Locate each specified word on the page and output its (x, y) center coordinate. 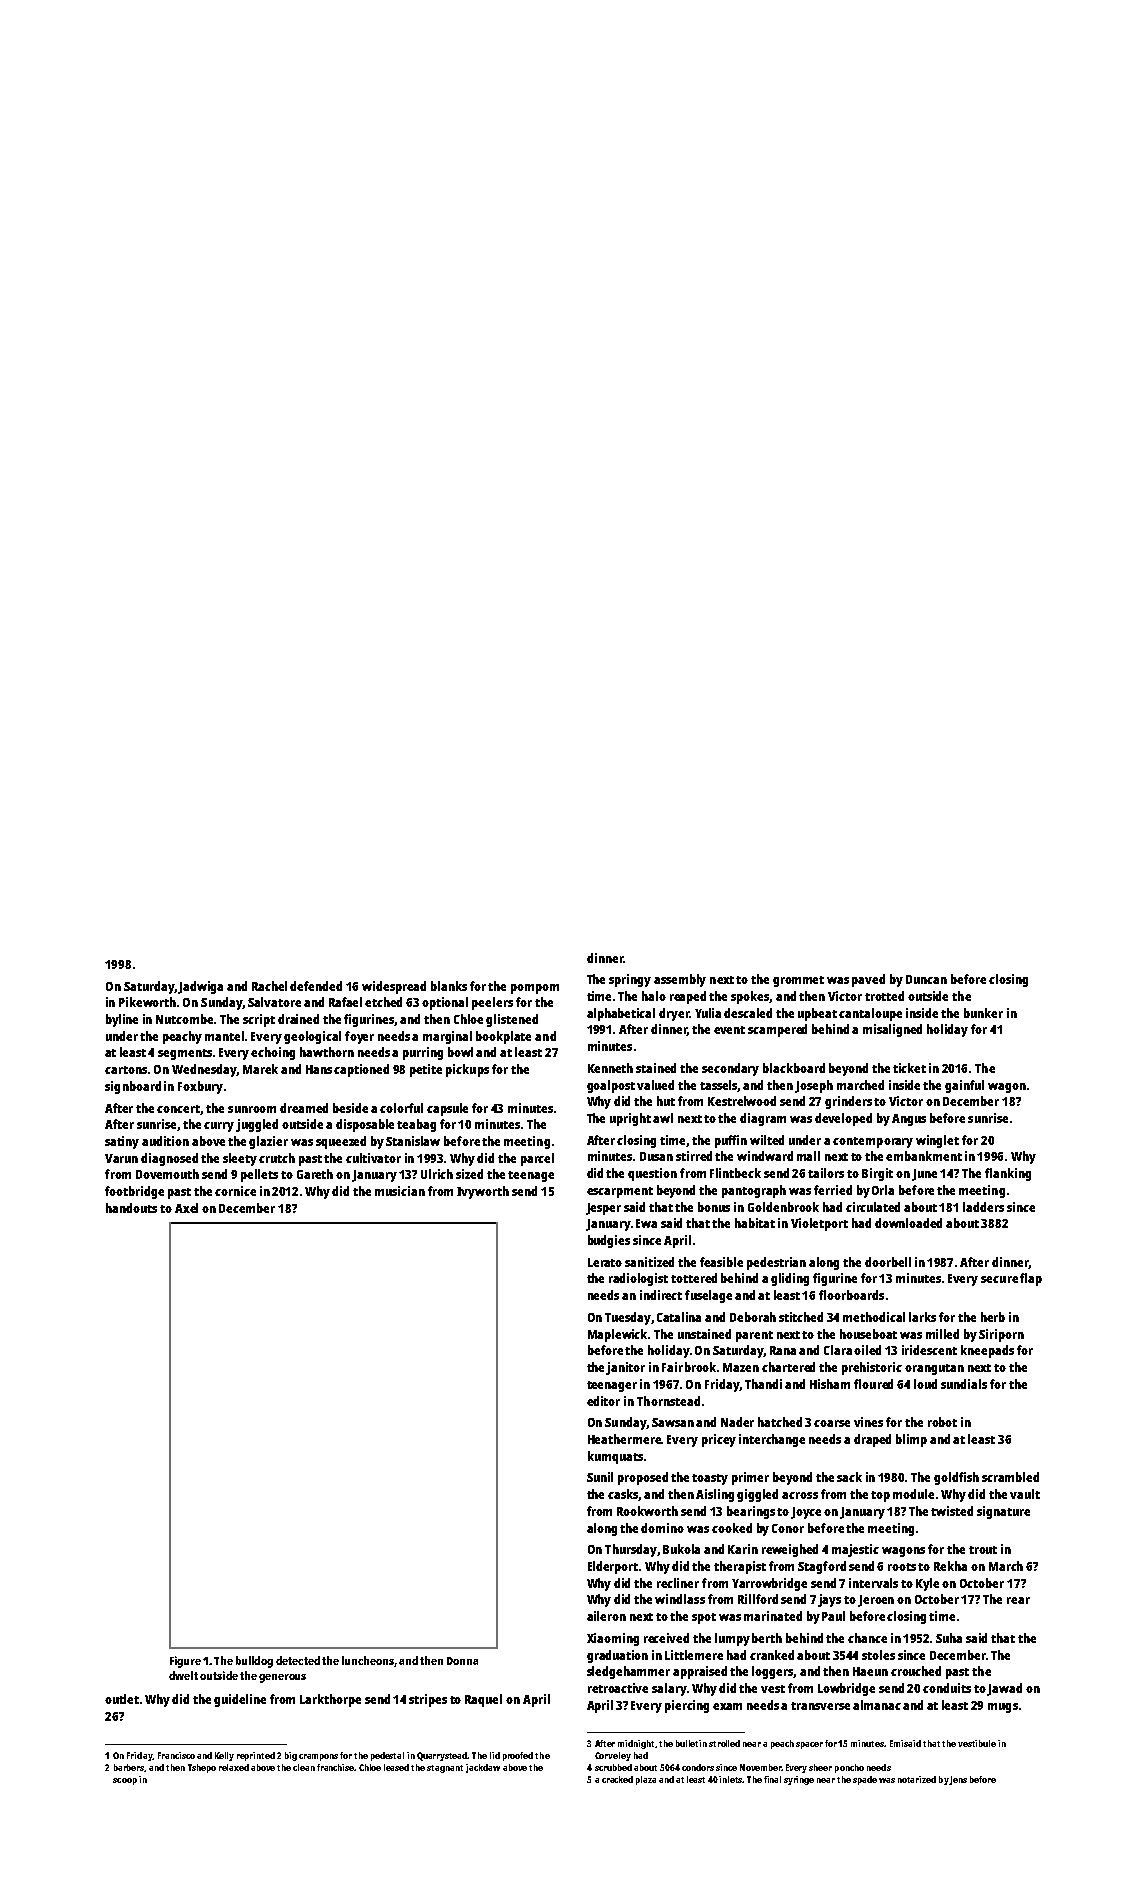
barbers (129, 1768)
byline (122, 1020)
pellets (259, 1175)
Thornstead (668, 1401)
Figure (185, 1662)
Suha (949, 1638)
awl (663, 1118)
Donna (462, 1661)
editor (603, 1401)
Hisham (830, 1384)
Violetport (819, 1224)
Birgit (877, 1174)
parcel (537, 1159)
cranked (772, 1655)
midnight (637, 1744)
